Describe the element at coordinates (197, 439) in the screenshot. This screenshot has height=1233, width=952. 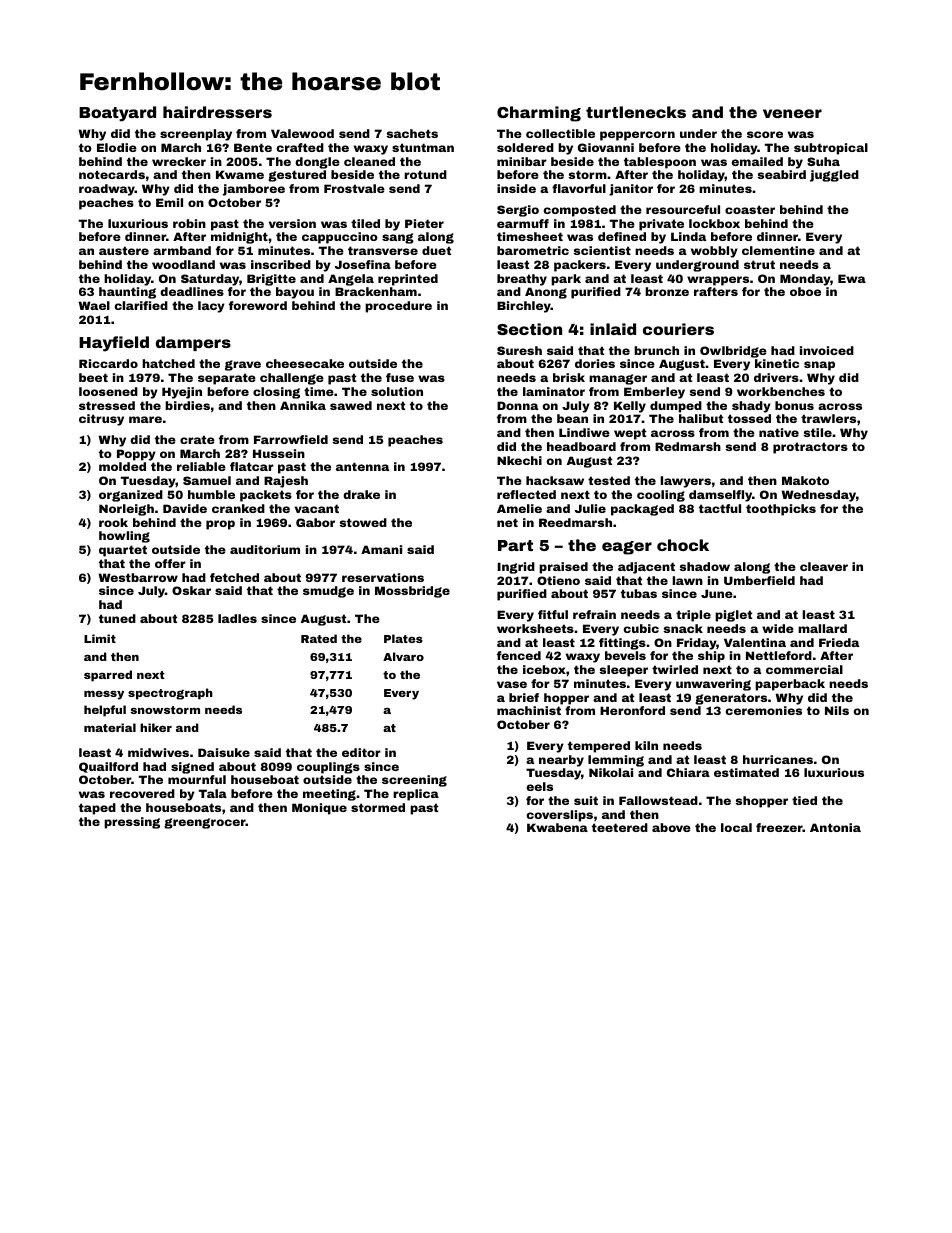
I see `crate` at that location.
